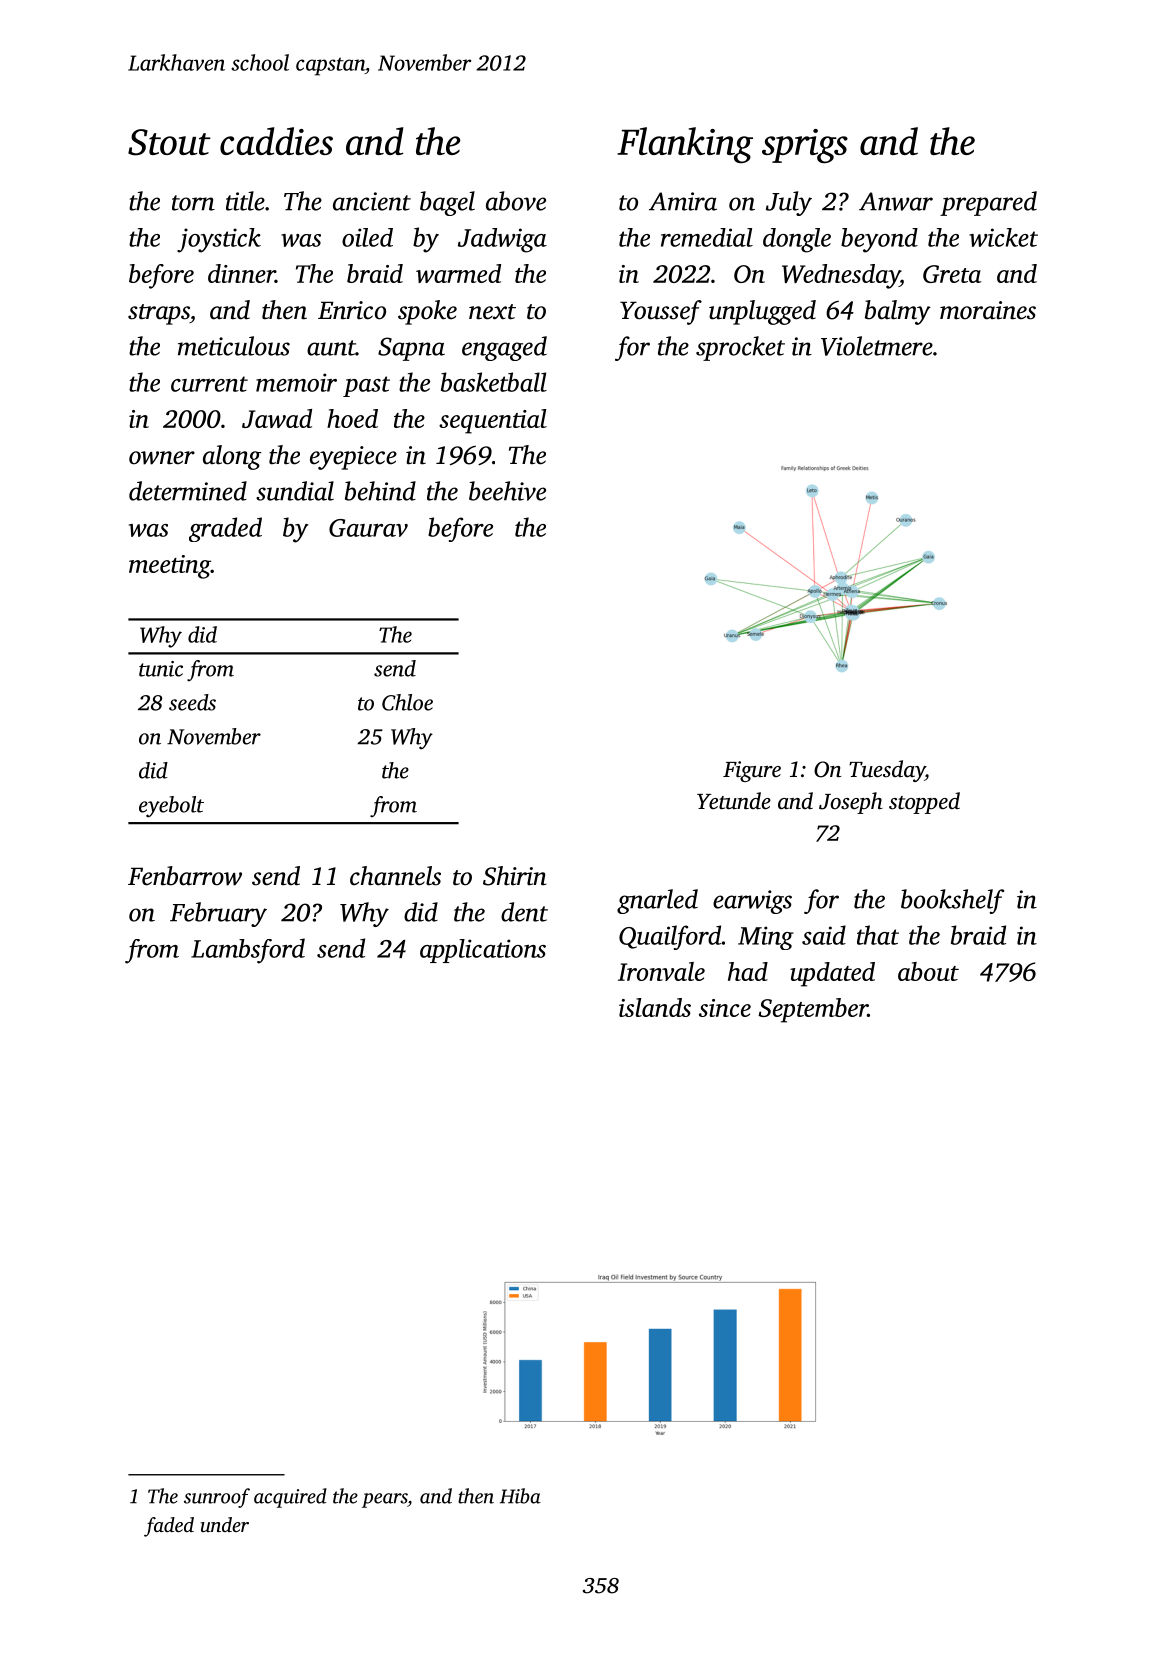 The height and width of the document is (1654, 1165). I want to click on Violetmere, so click(877, 346).
